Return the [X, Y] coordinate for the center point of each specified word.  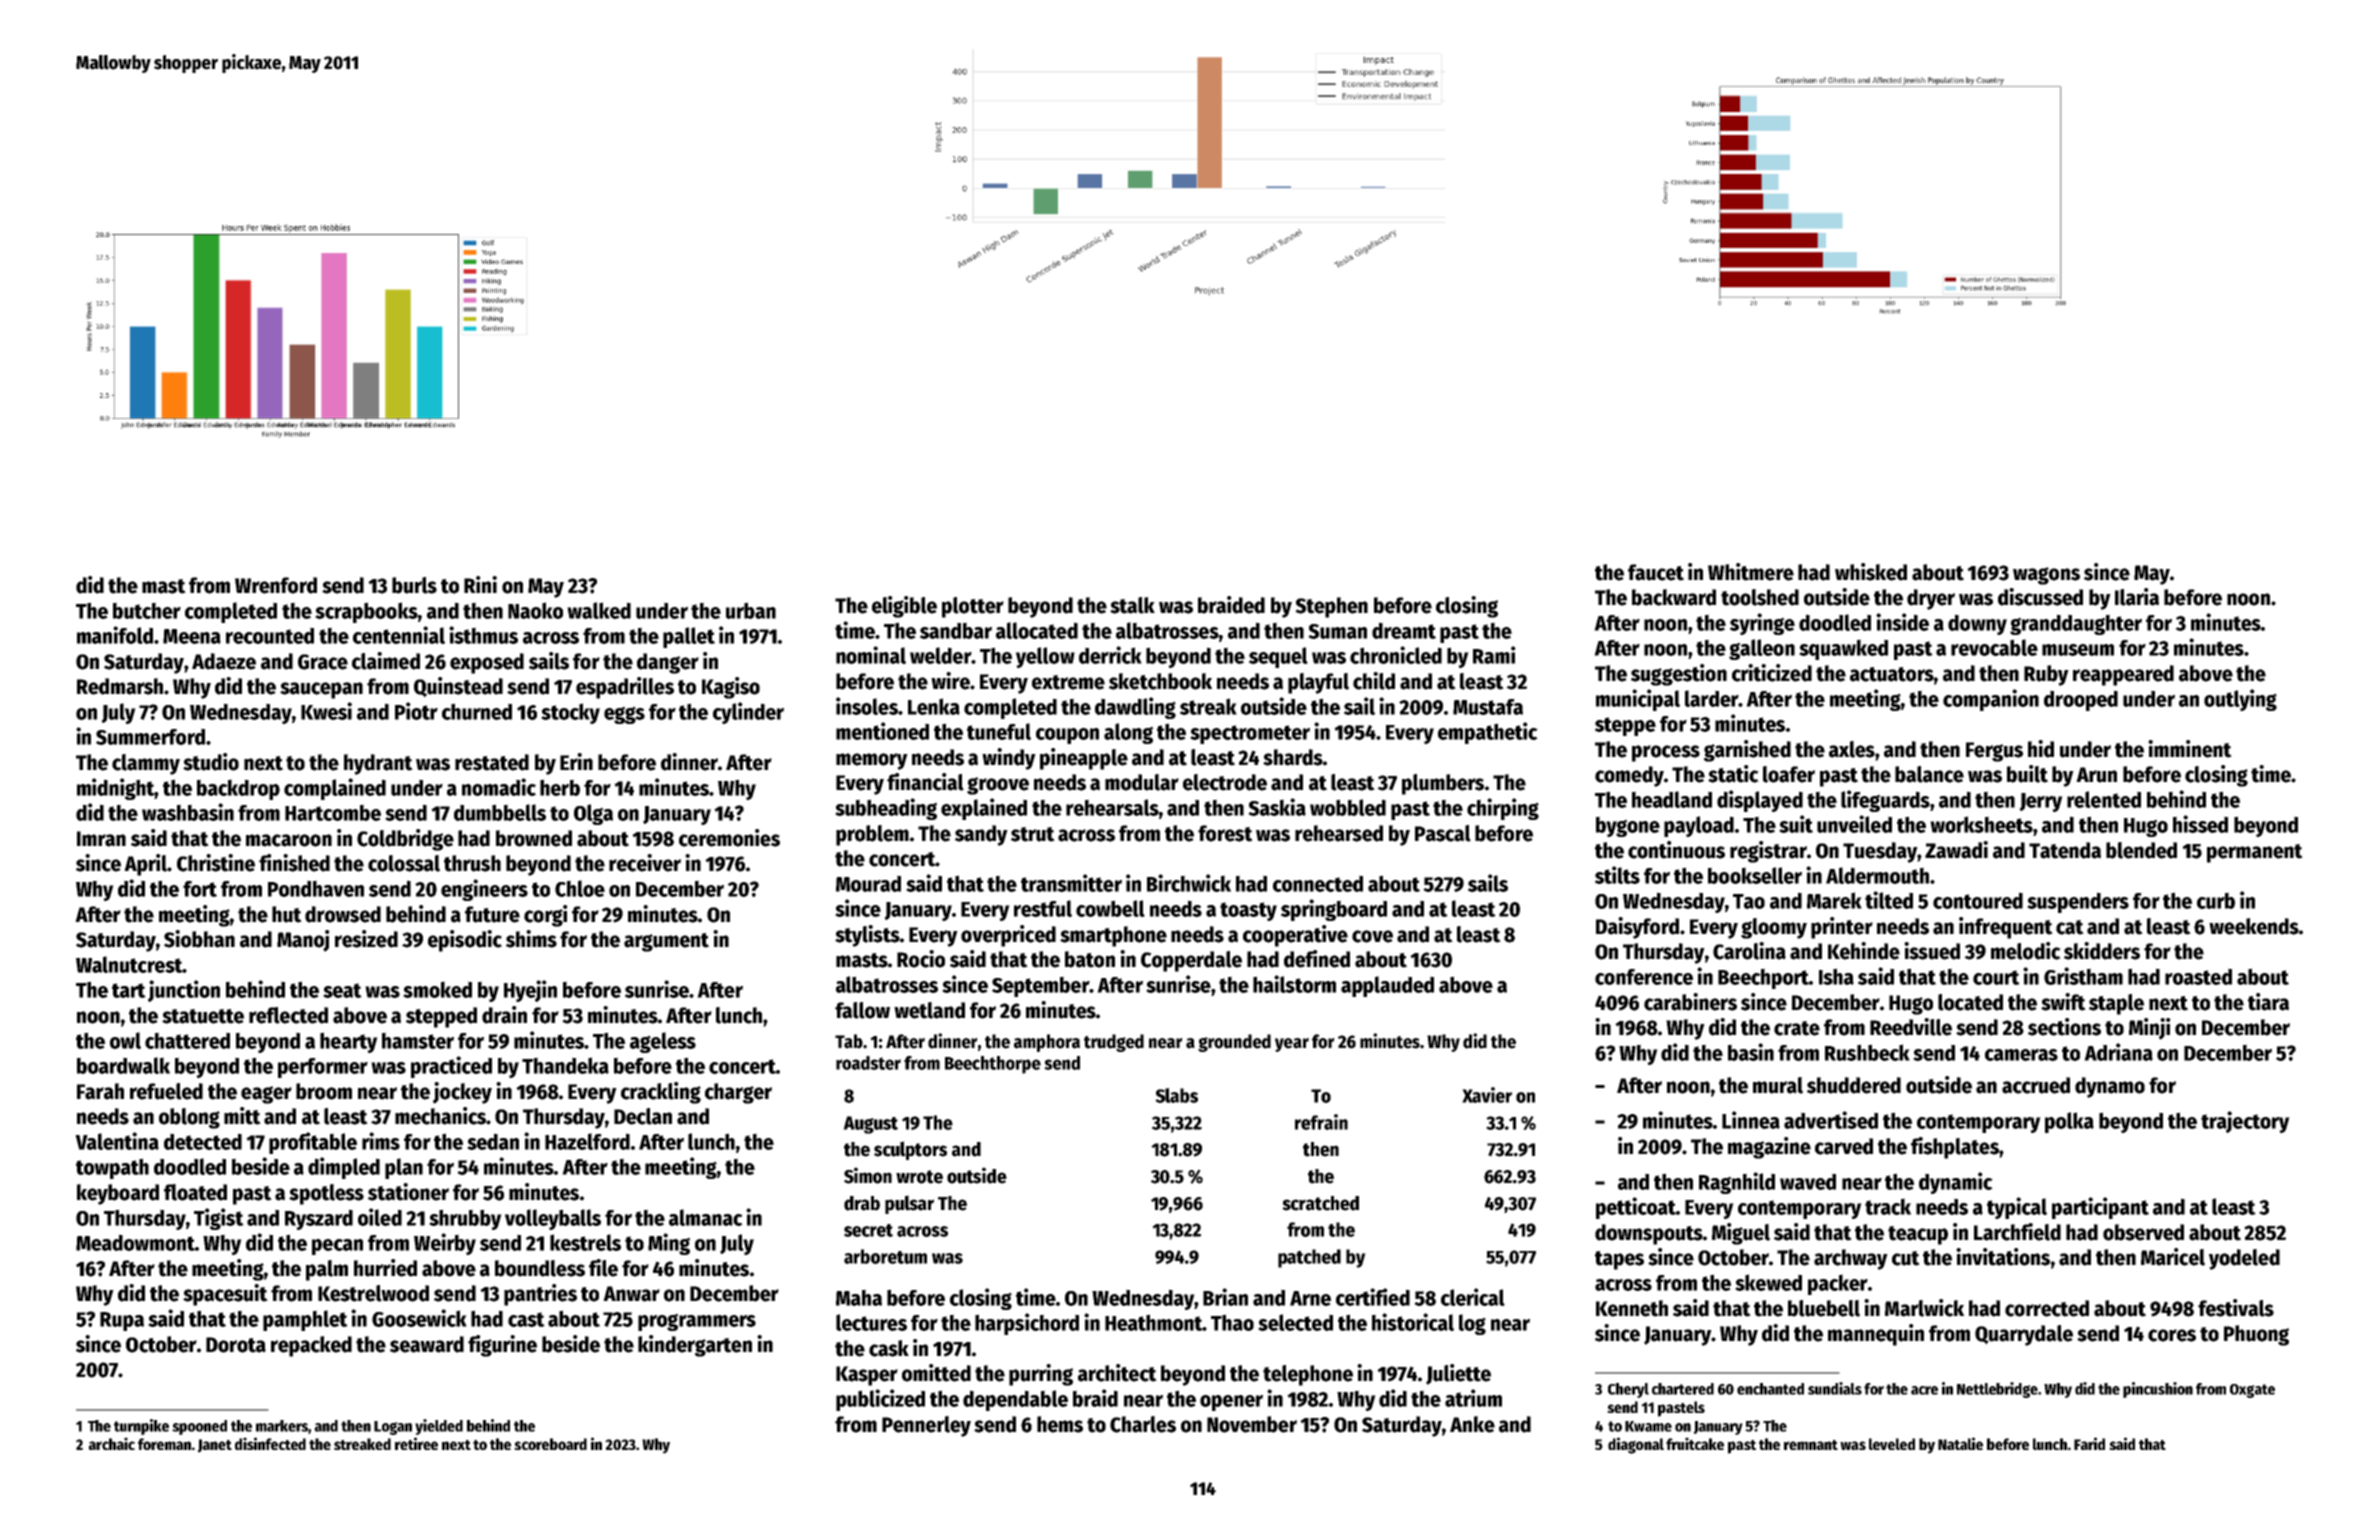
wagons [2046, 576]
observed [2143, 1232]
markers [282, 1426]
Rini [480, 584]
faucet [1656, 572]
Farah [100, 1091]
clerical [1473, 1297]
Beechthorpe [993, 1065]
